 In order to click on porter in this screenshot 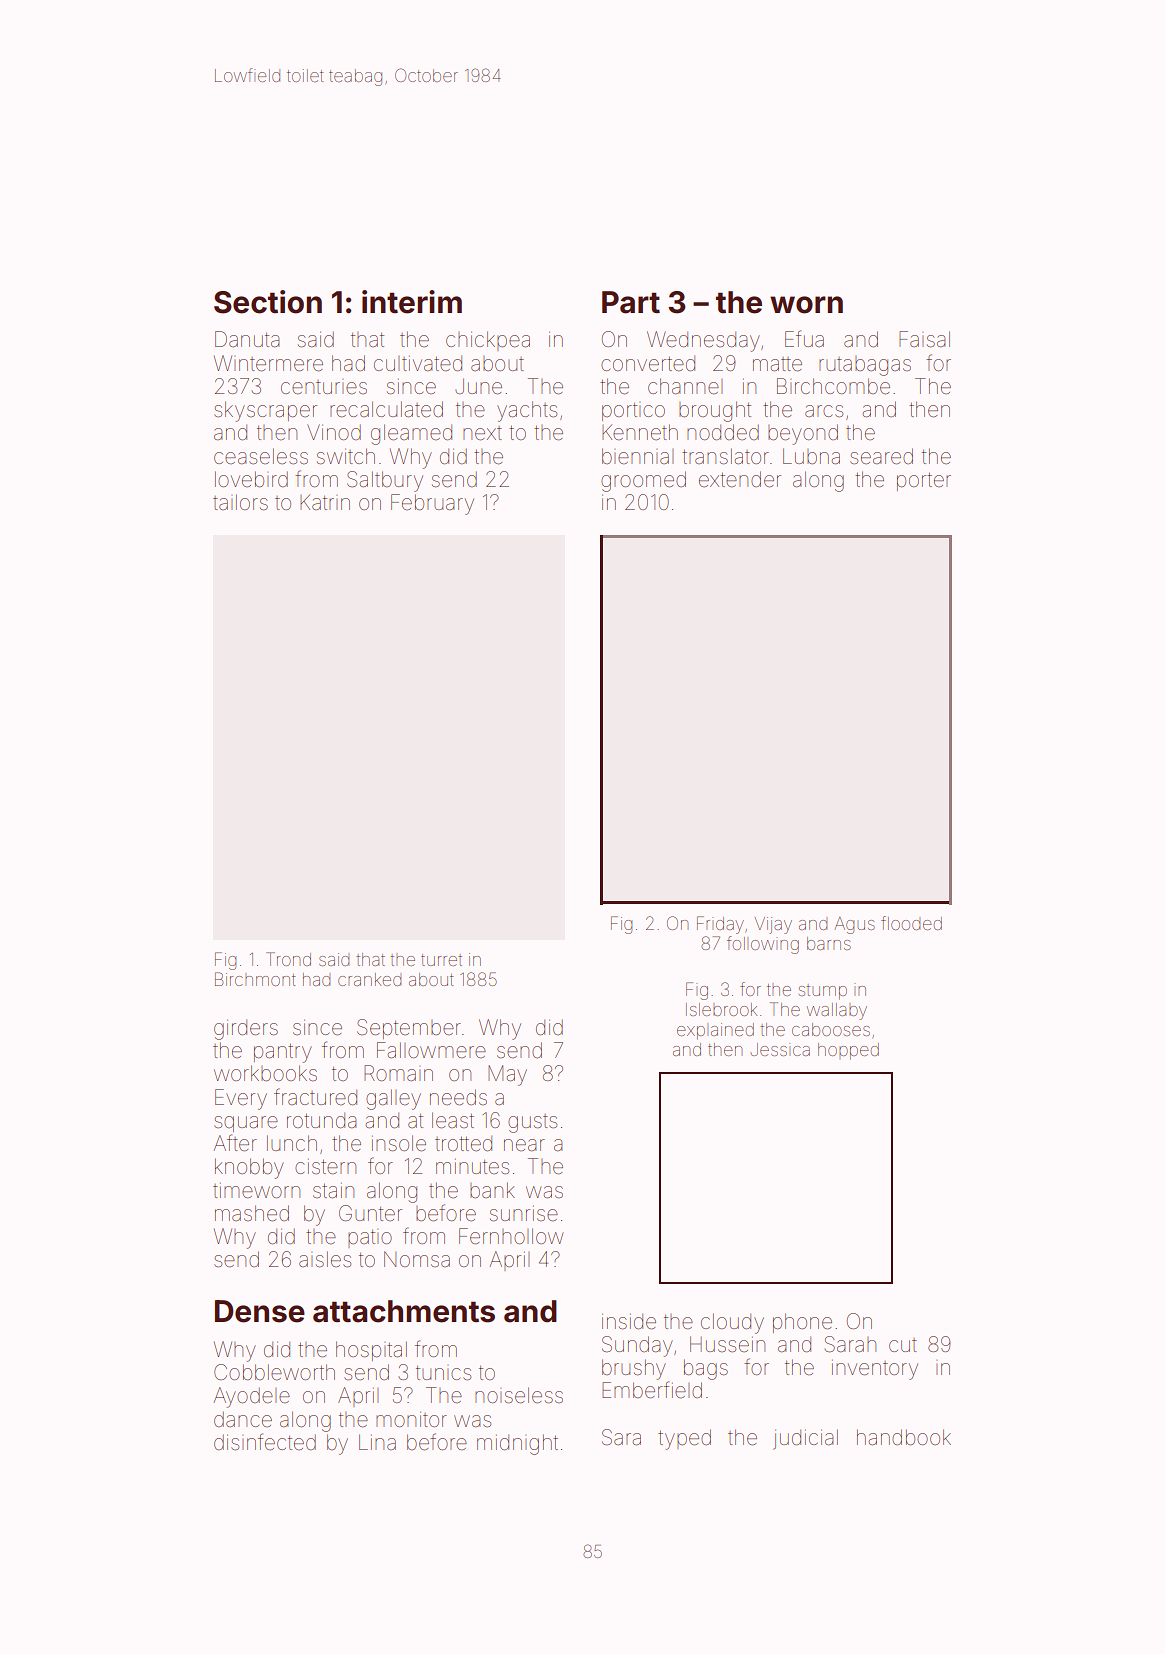, I will do `click(924, 481)`.
